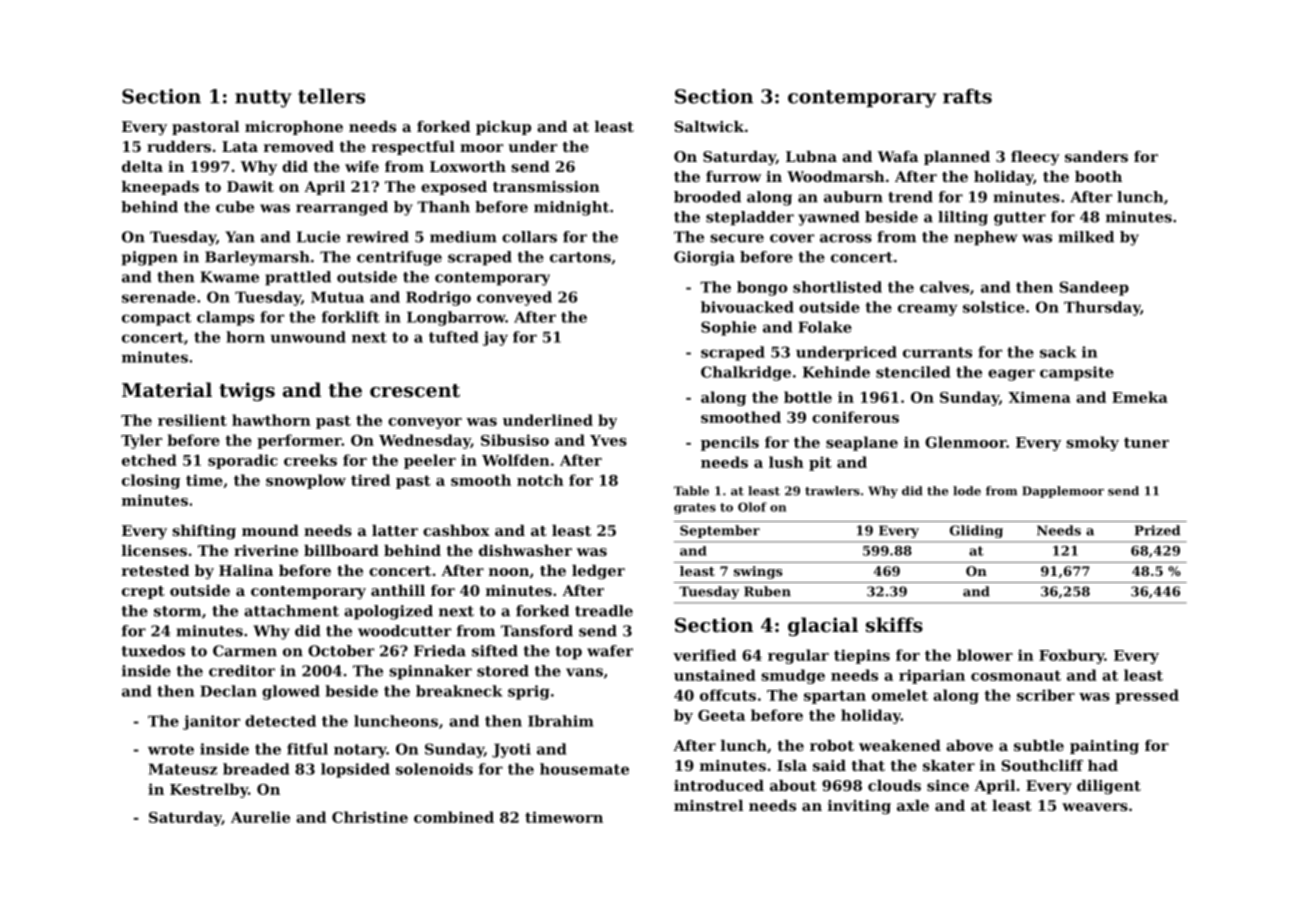 This screenshot has height=924, width=1308. I want to click on centrifuge, so click(399, 258).
